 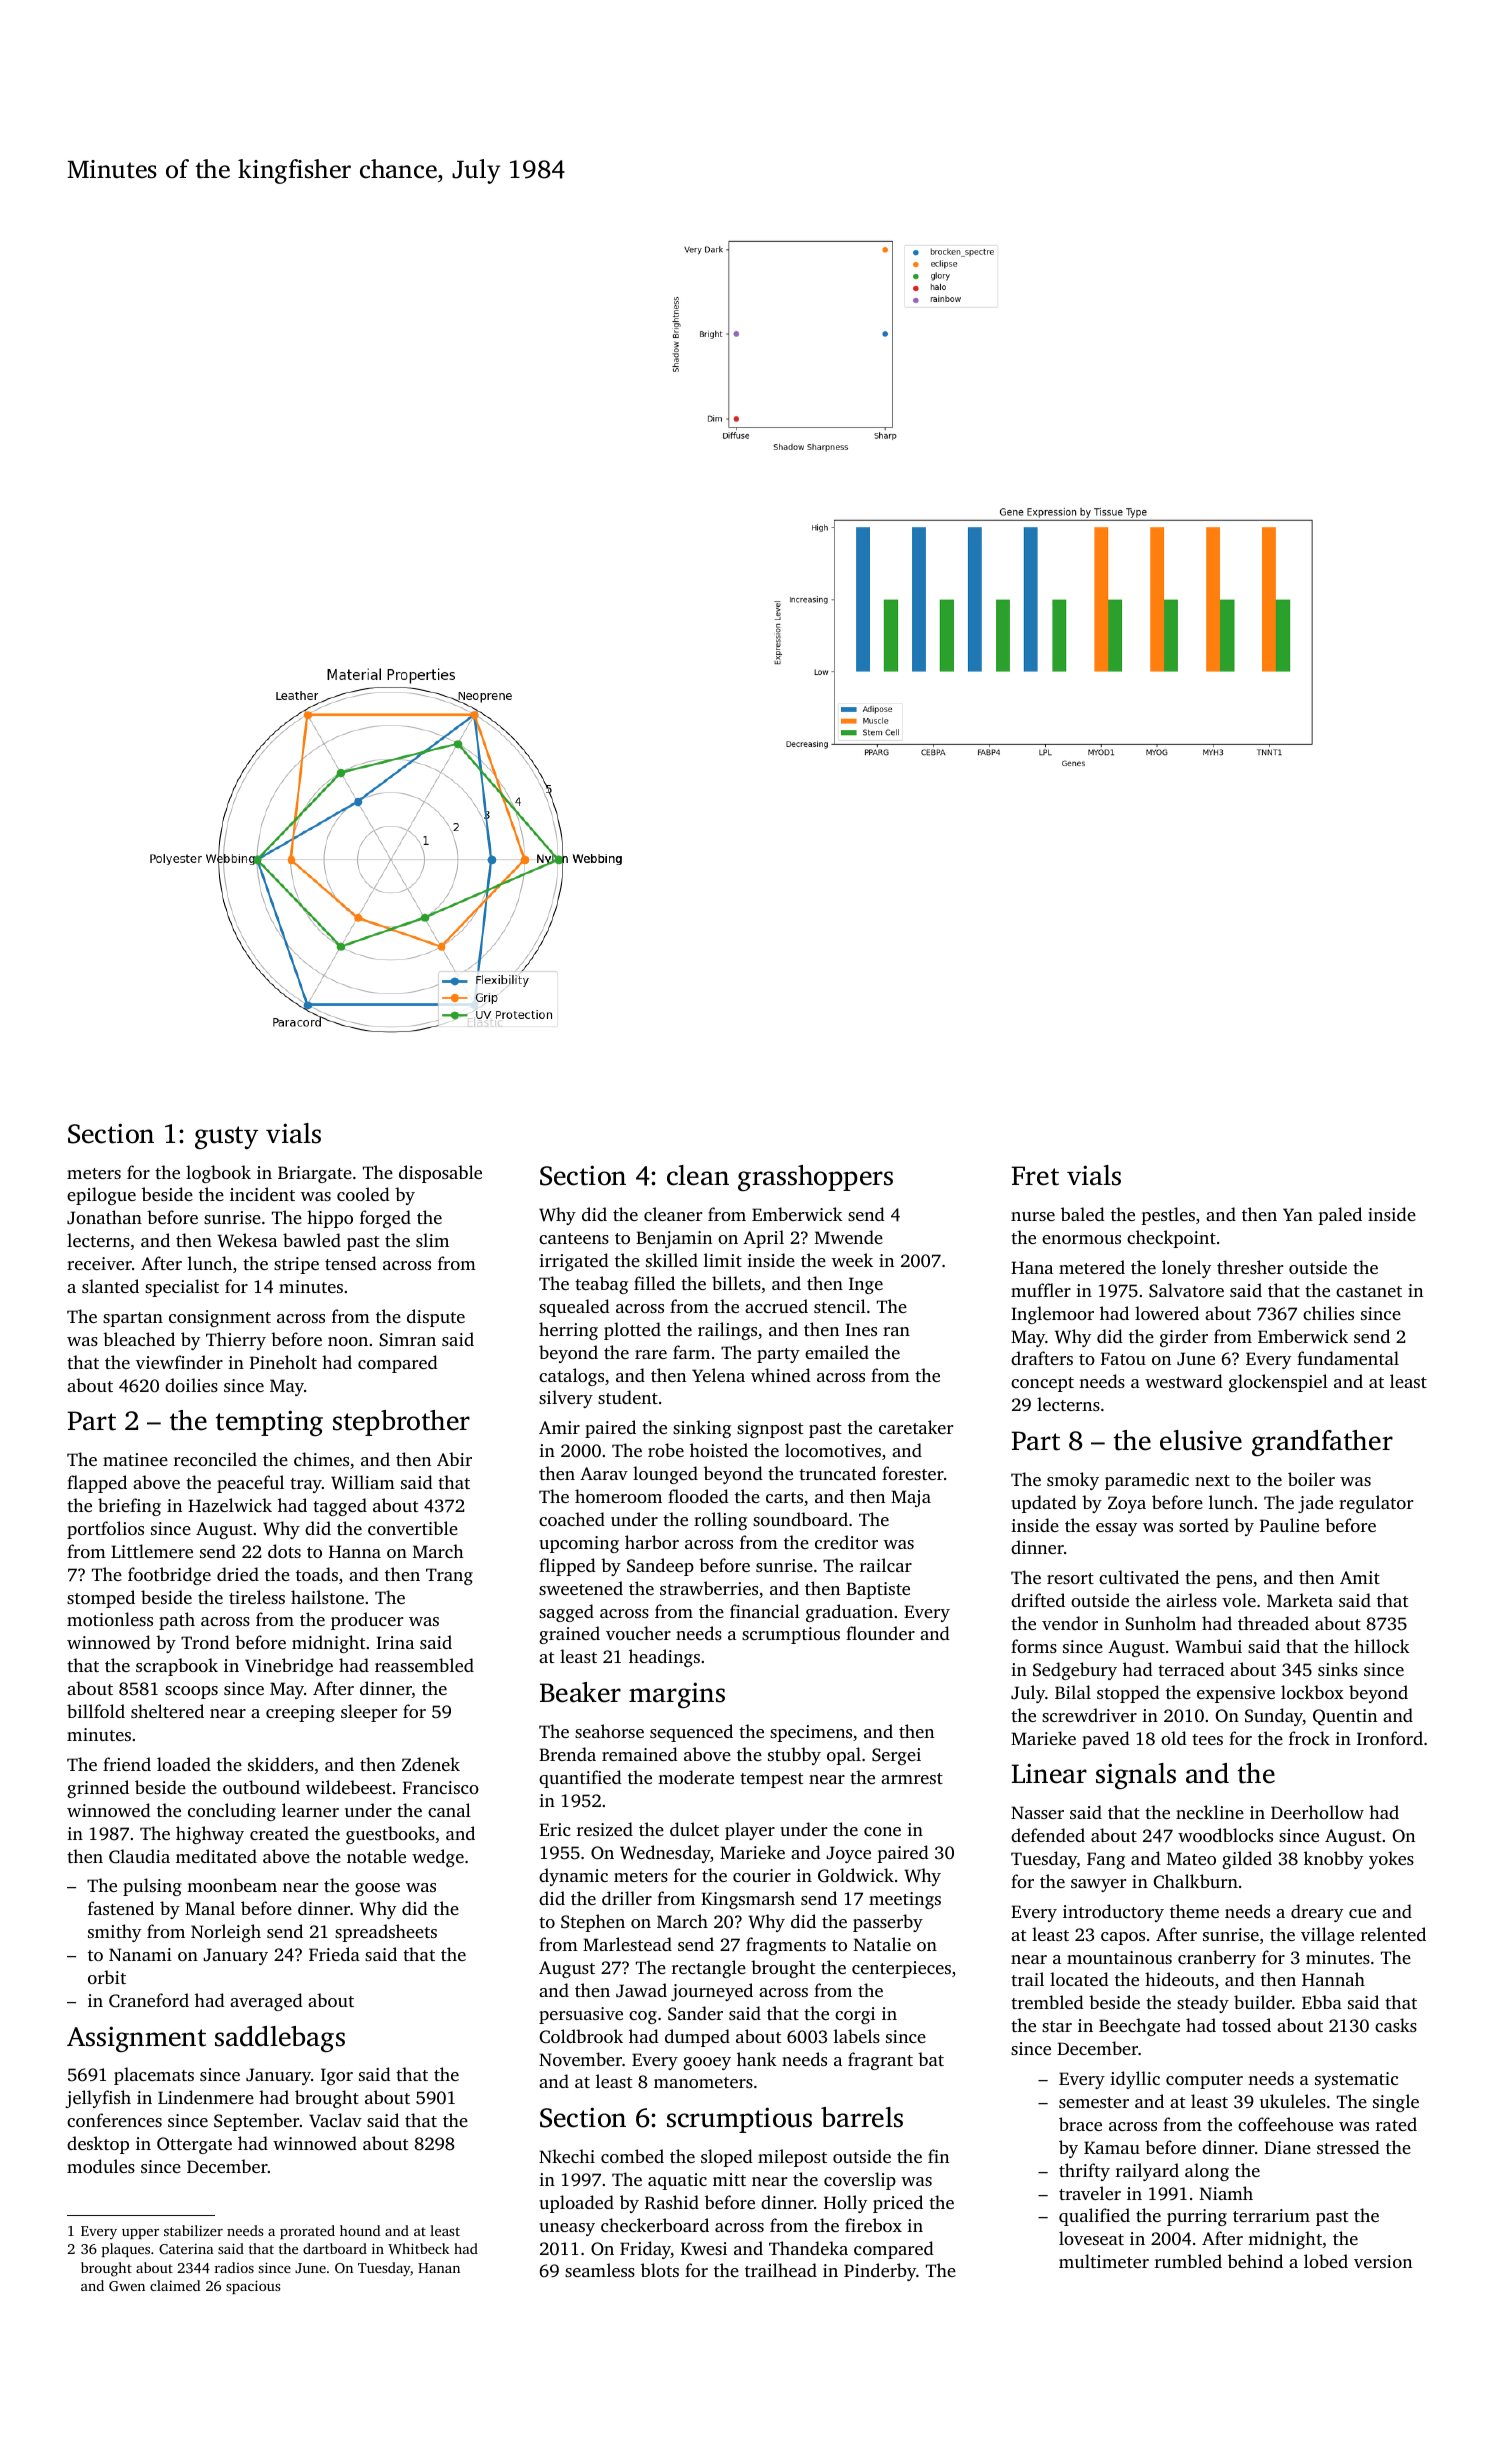 I want to click on William, so click(x=363, y=1482).
